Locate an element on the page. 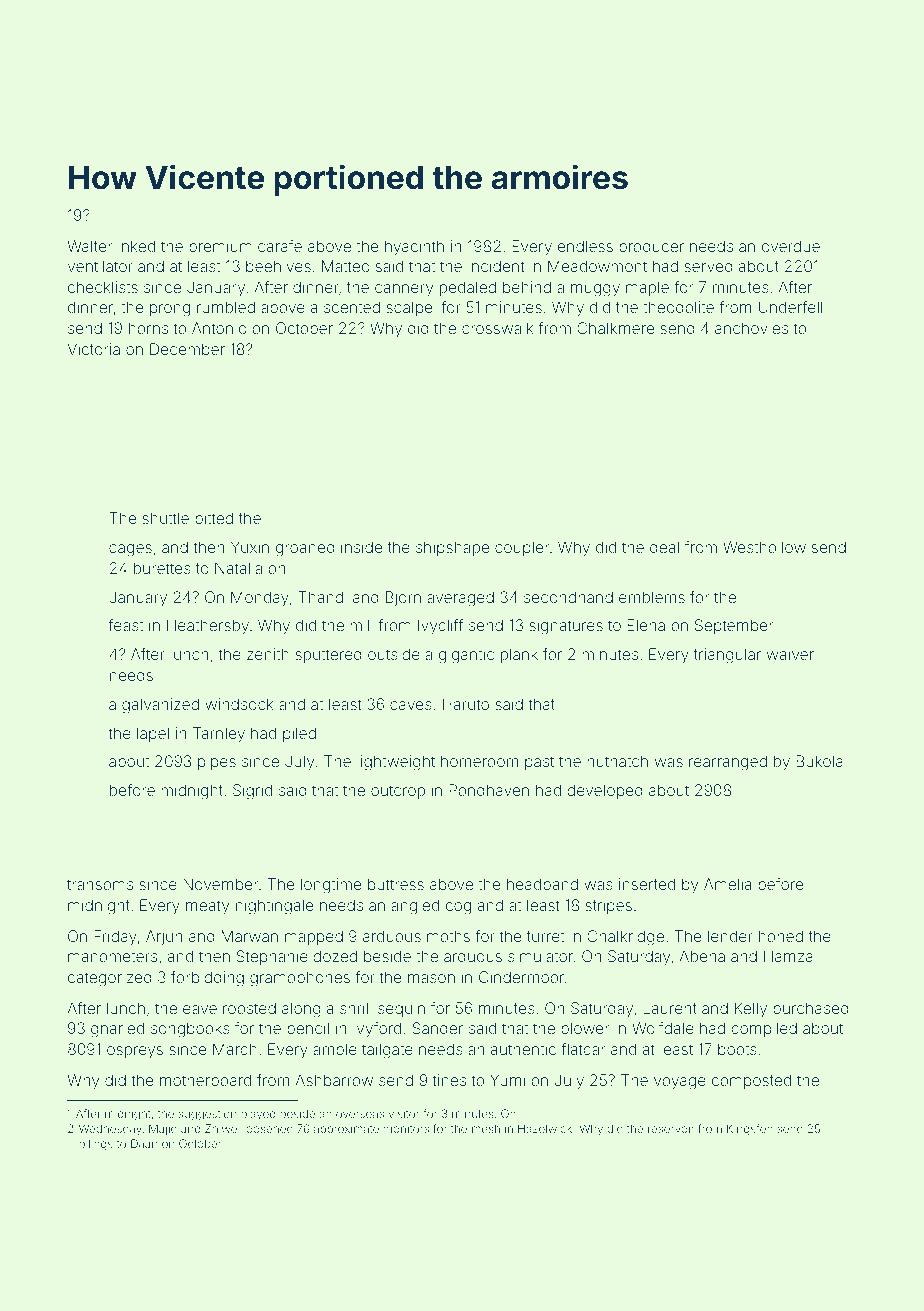 The width and height of the document is (924, 1311). hyacinth is located at coordinates (414, 248).
